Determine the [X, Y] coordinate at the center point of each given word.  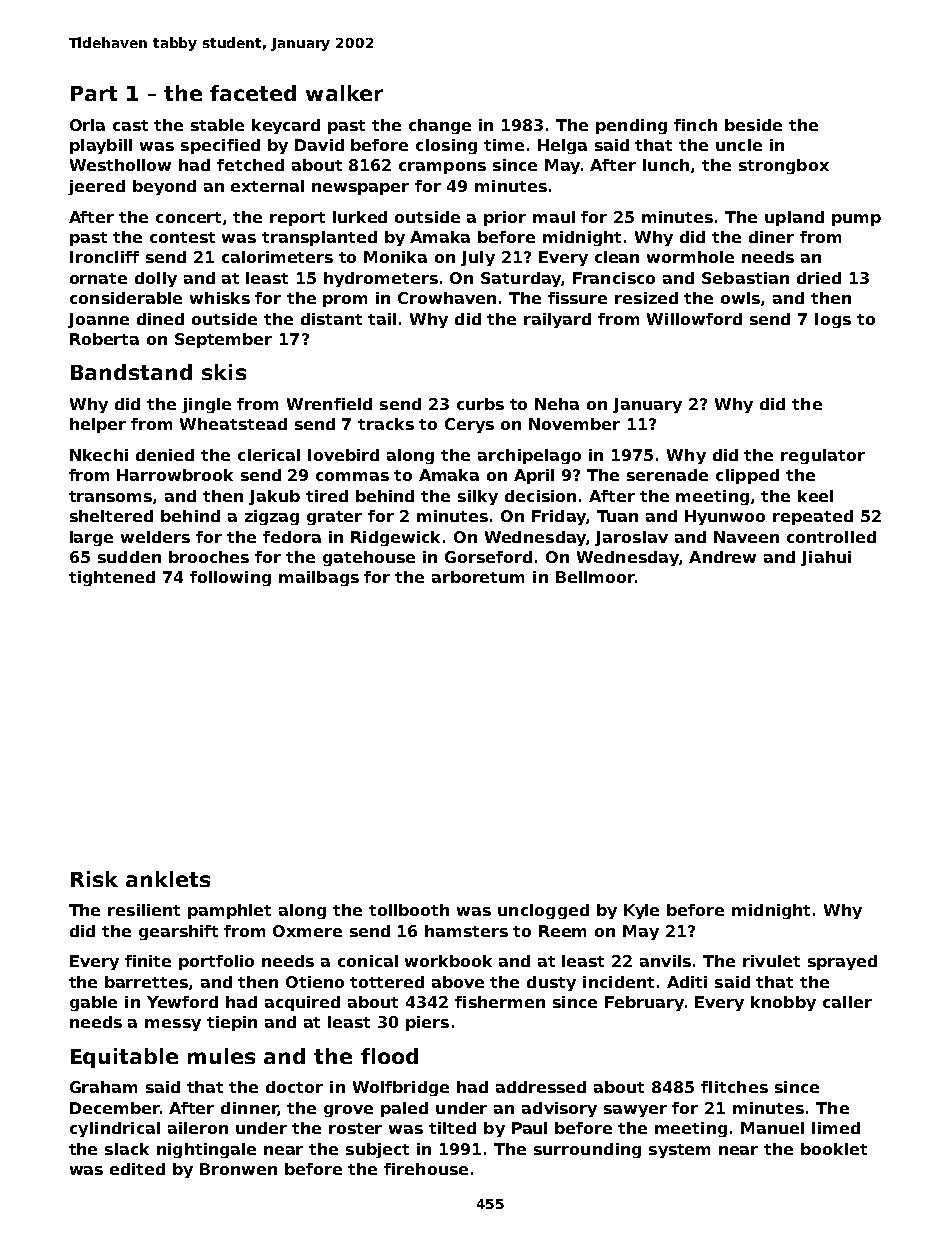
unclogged [543, 911]
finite [148, 961]
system [679, 1151]
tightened [112, 578]
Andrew [722, 557]
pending [631, 126]
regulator [823, 456]
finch [695, 125]
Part [94, 93]
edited [137, 1169]
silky [478, 497]
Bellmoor [595, 577]
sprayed [842, 962]
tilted [452, 1128]
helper [98, 425]
